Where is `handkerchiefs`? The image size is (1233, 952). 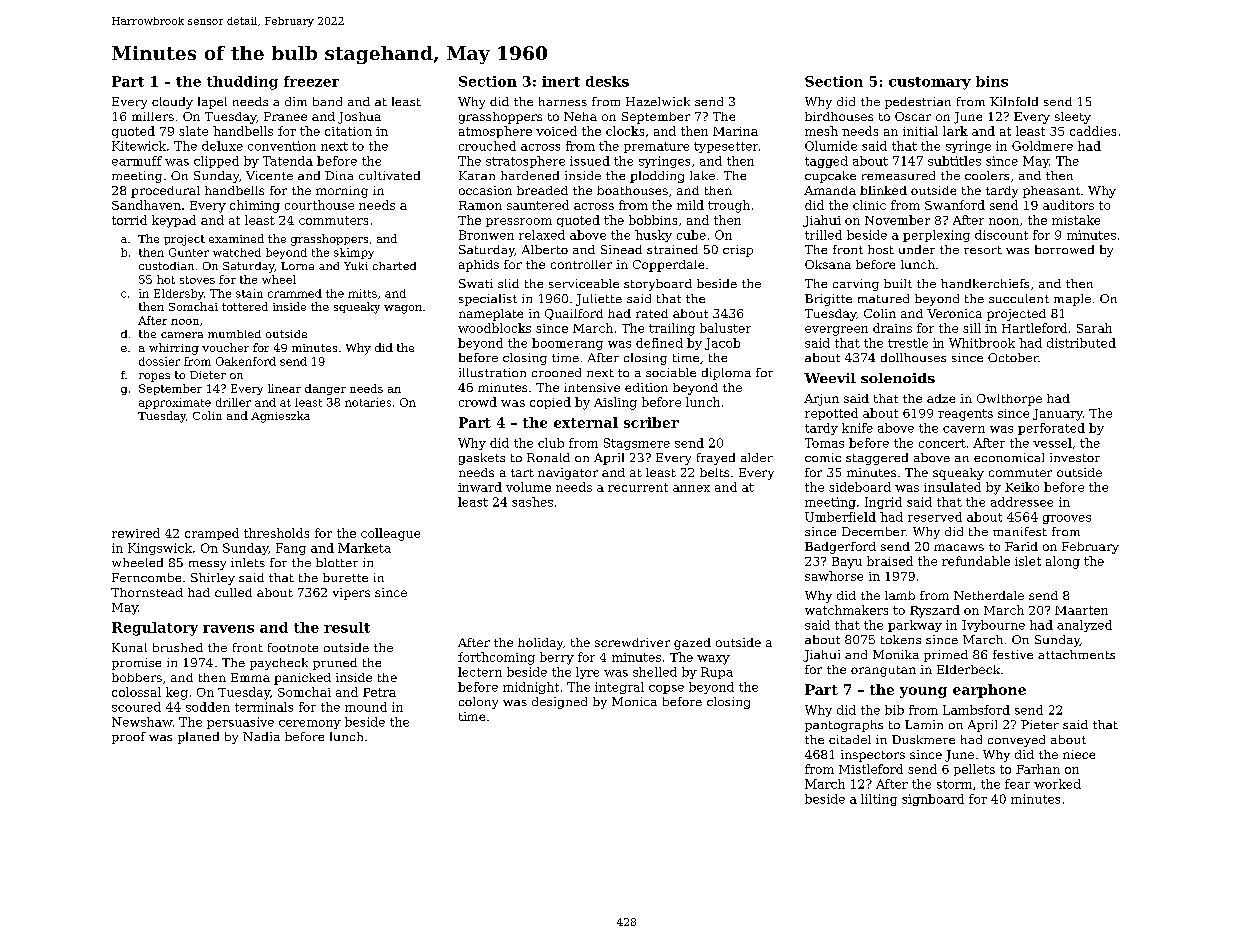
handkerchiefs is located at coordinates (985, 283).
